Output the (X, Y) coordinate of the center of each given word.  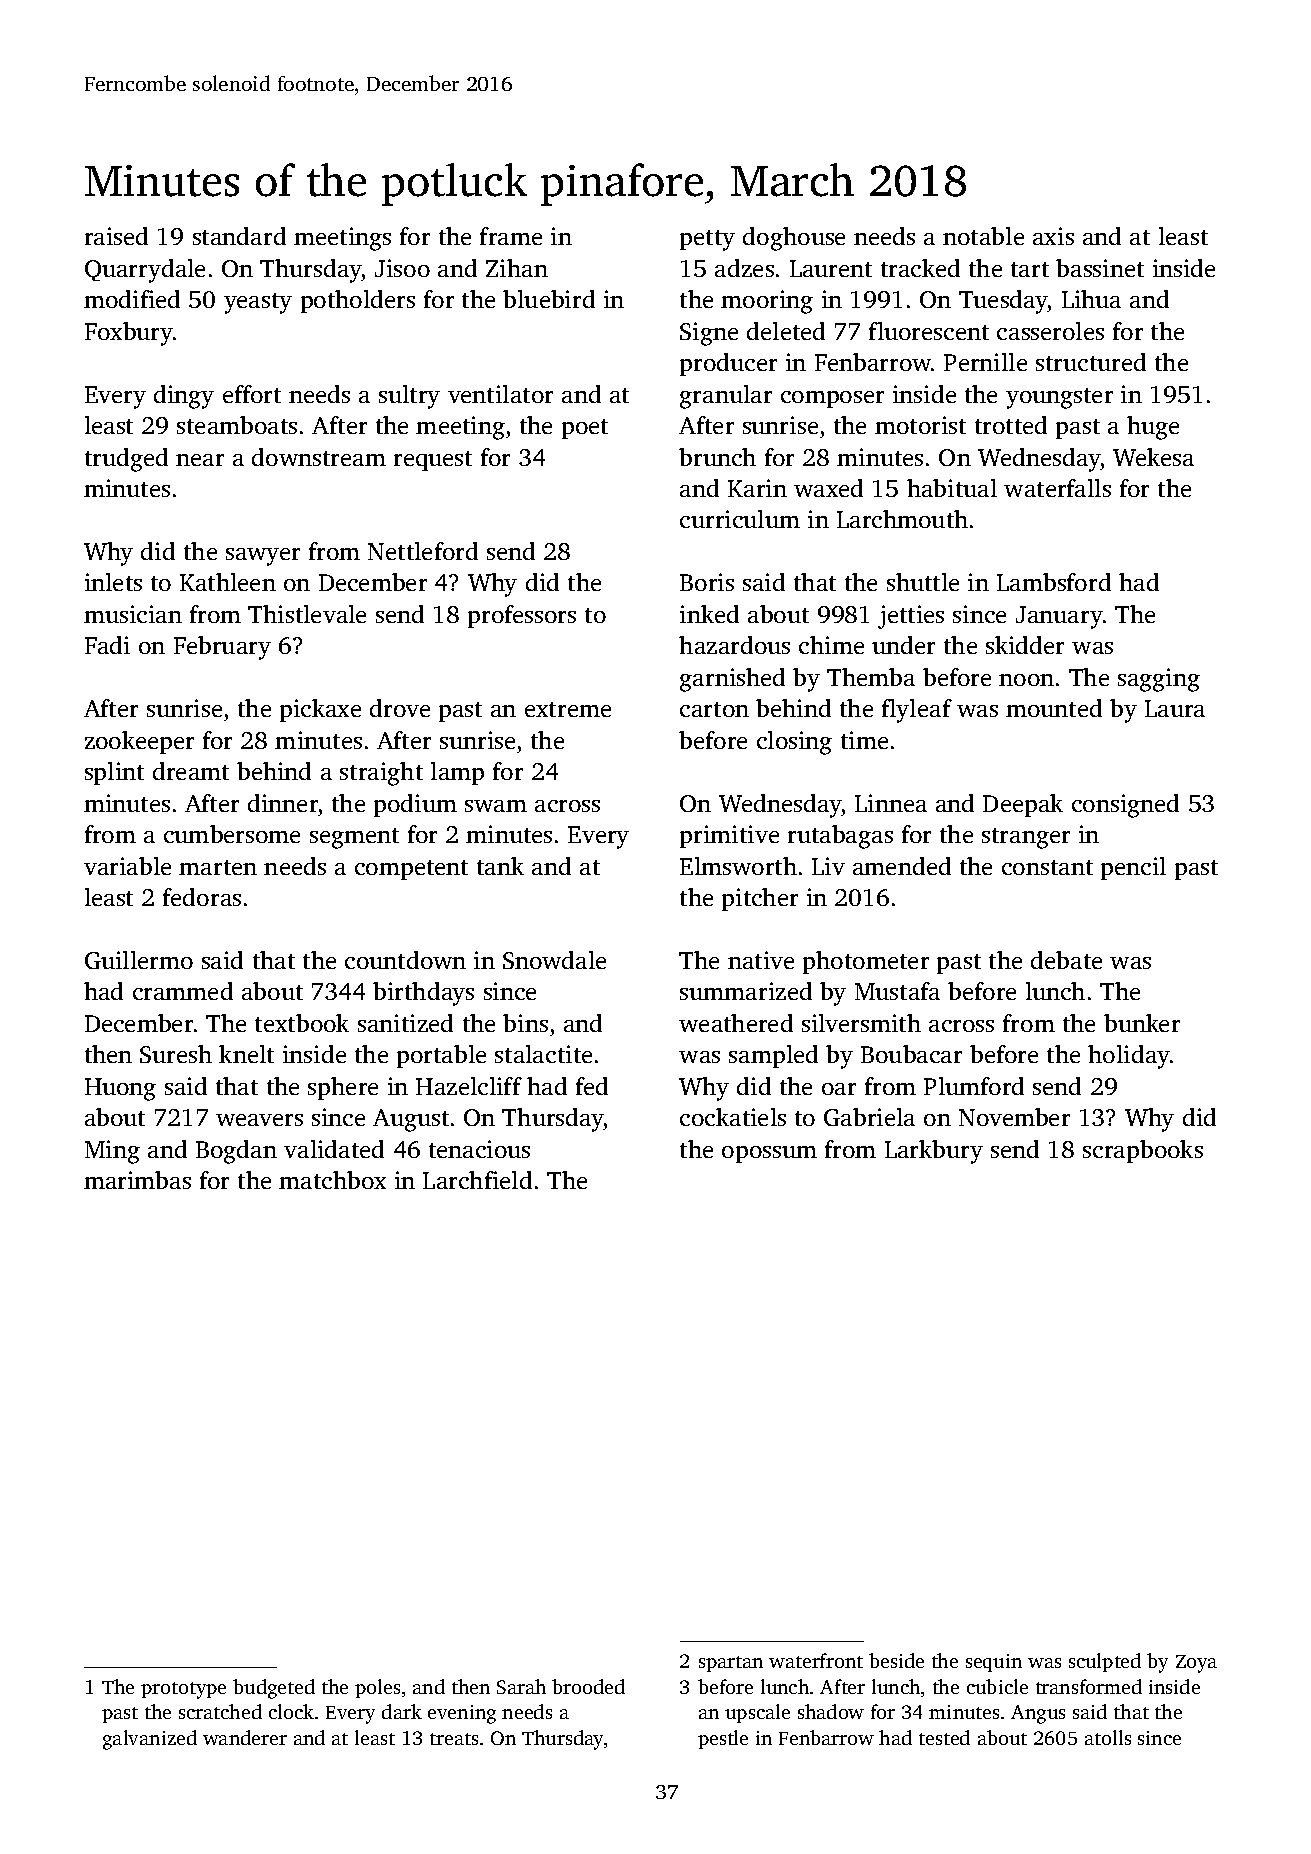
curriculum (740, 519)
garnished (732, 680)
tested (944, 1737)
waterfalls (1057, 488)
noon (1026, 680)
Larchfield (477, 1180)
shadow (831, 1711)
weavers (259, 1120)
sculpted (1105, 1662)
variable (127, 866)
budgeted (274, 1689)
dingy (184, 397)
